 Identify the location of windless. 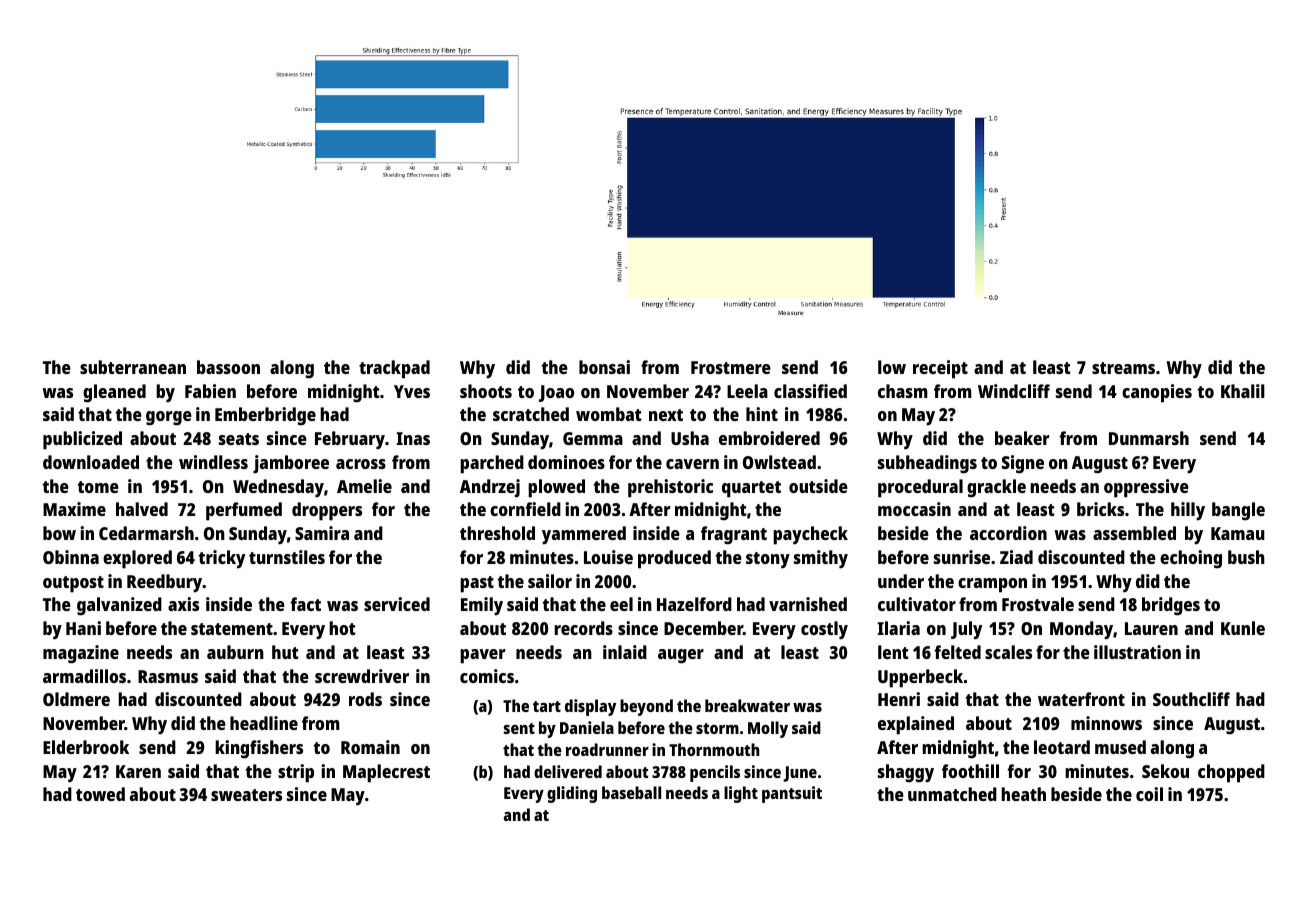
(213, 462).
